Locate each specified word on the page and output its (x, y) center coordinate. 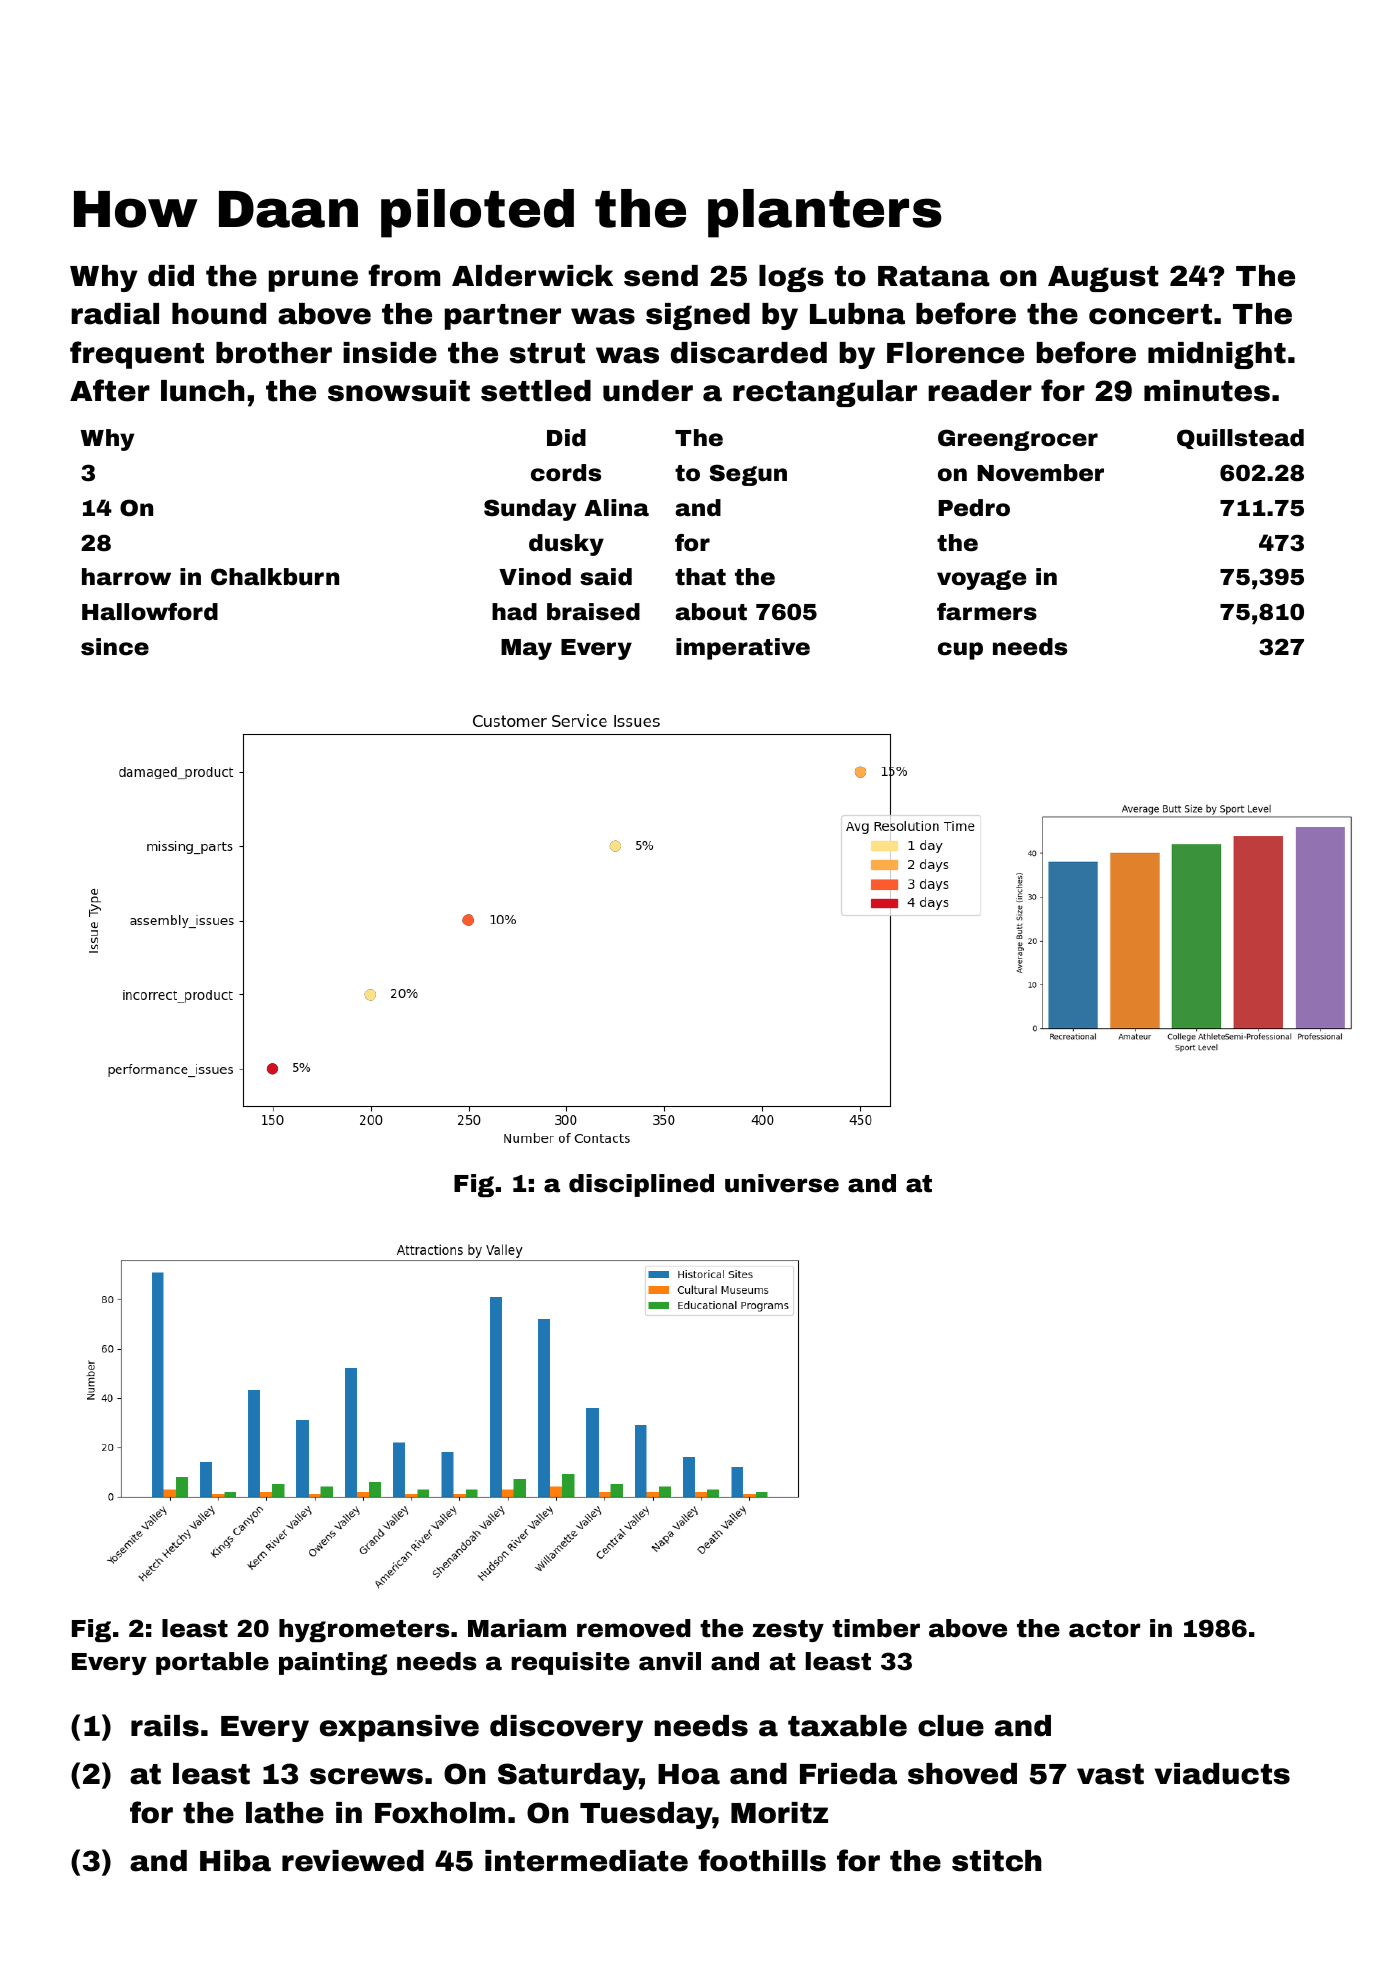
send (661, 276)
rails (165, 1726)
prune (313, 281)
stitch (996, 1861)
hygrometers (364, 1630)
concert (1150, 314)
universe (782, 1183)
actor (1104, 1629)
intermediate (586, 1861)
